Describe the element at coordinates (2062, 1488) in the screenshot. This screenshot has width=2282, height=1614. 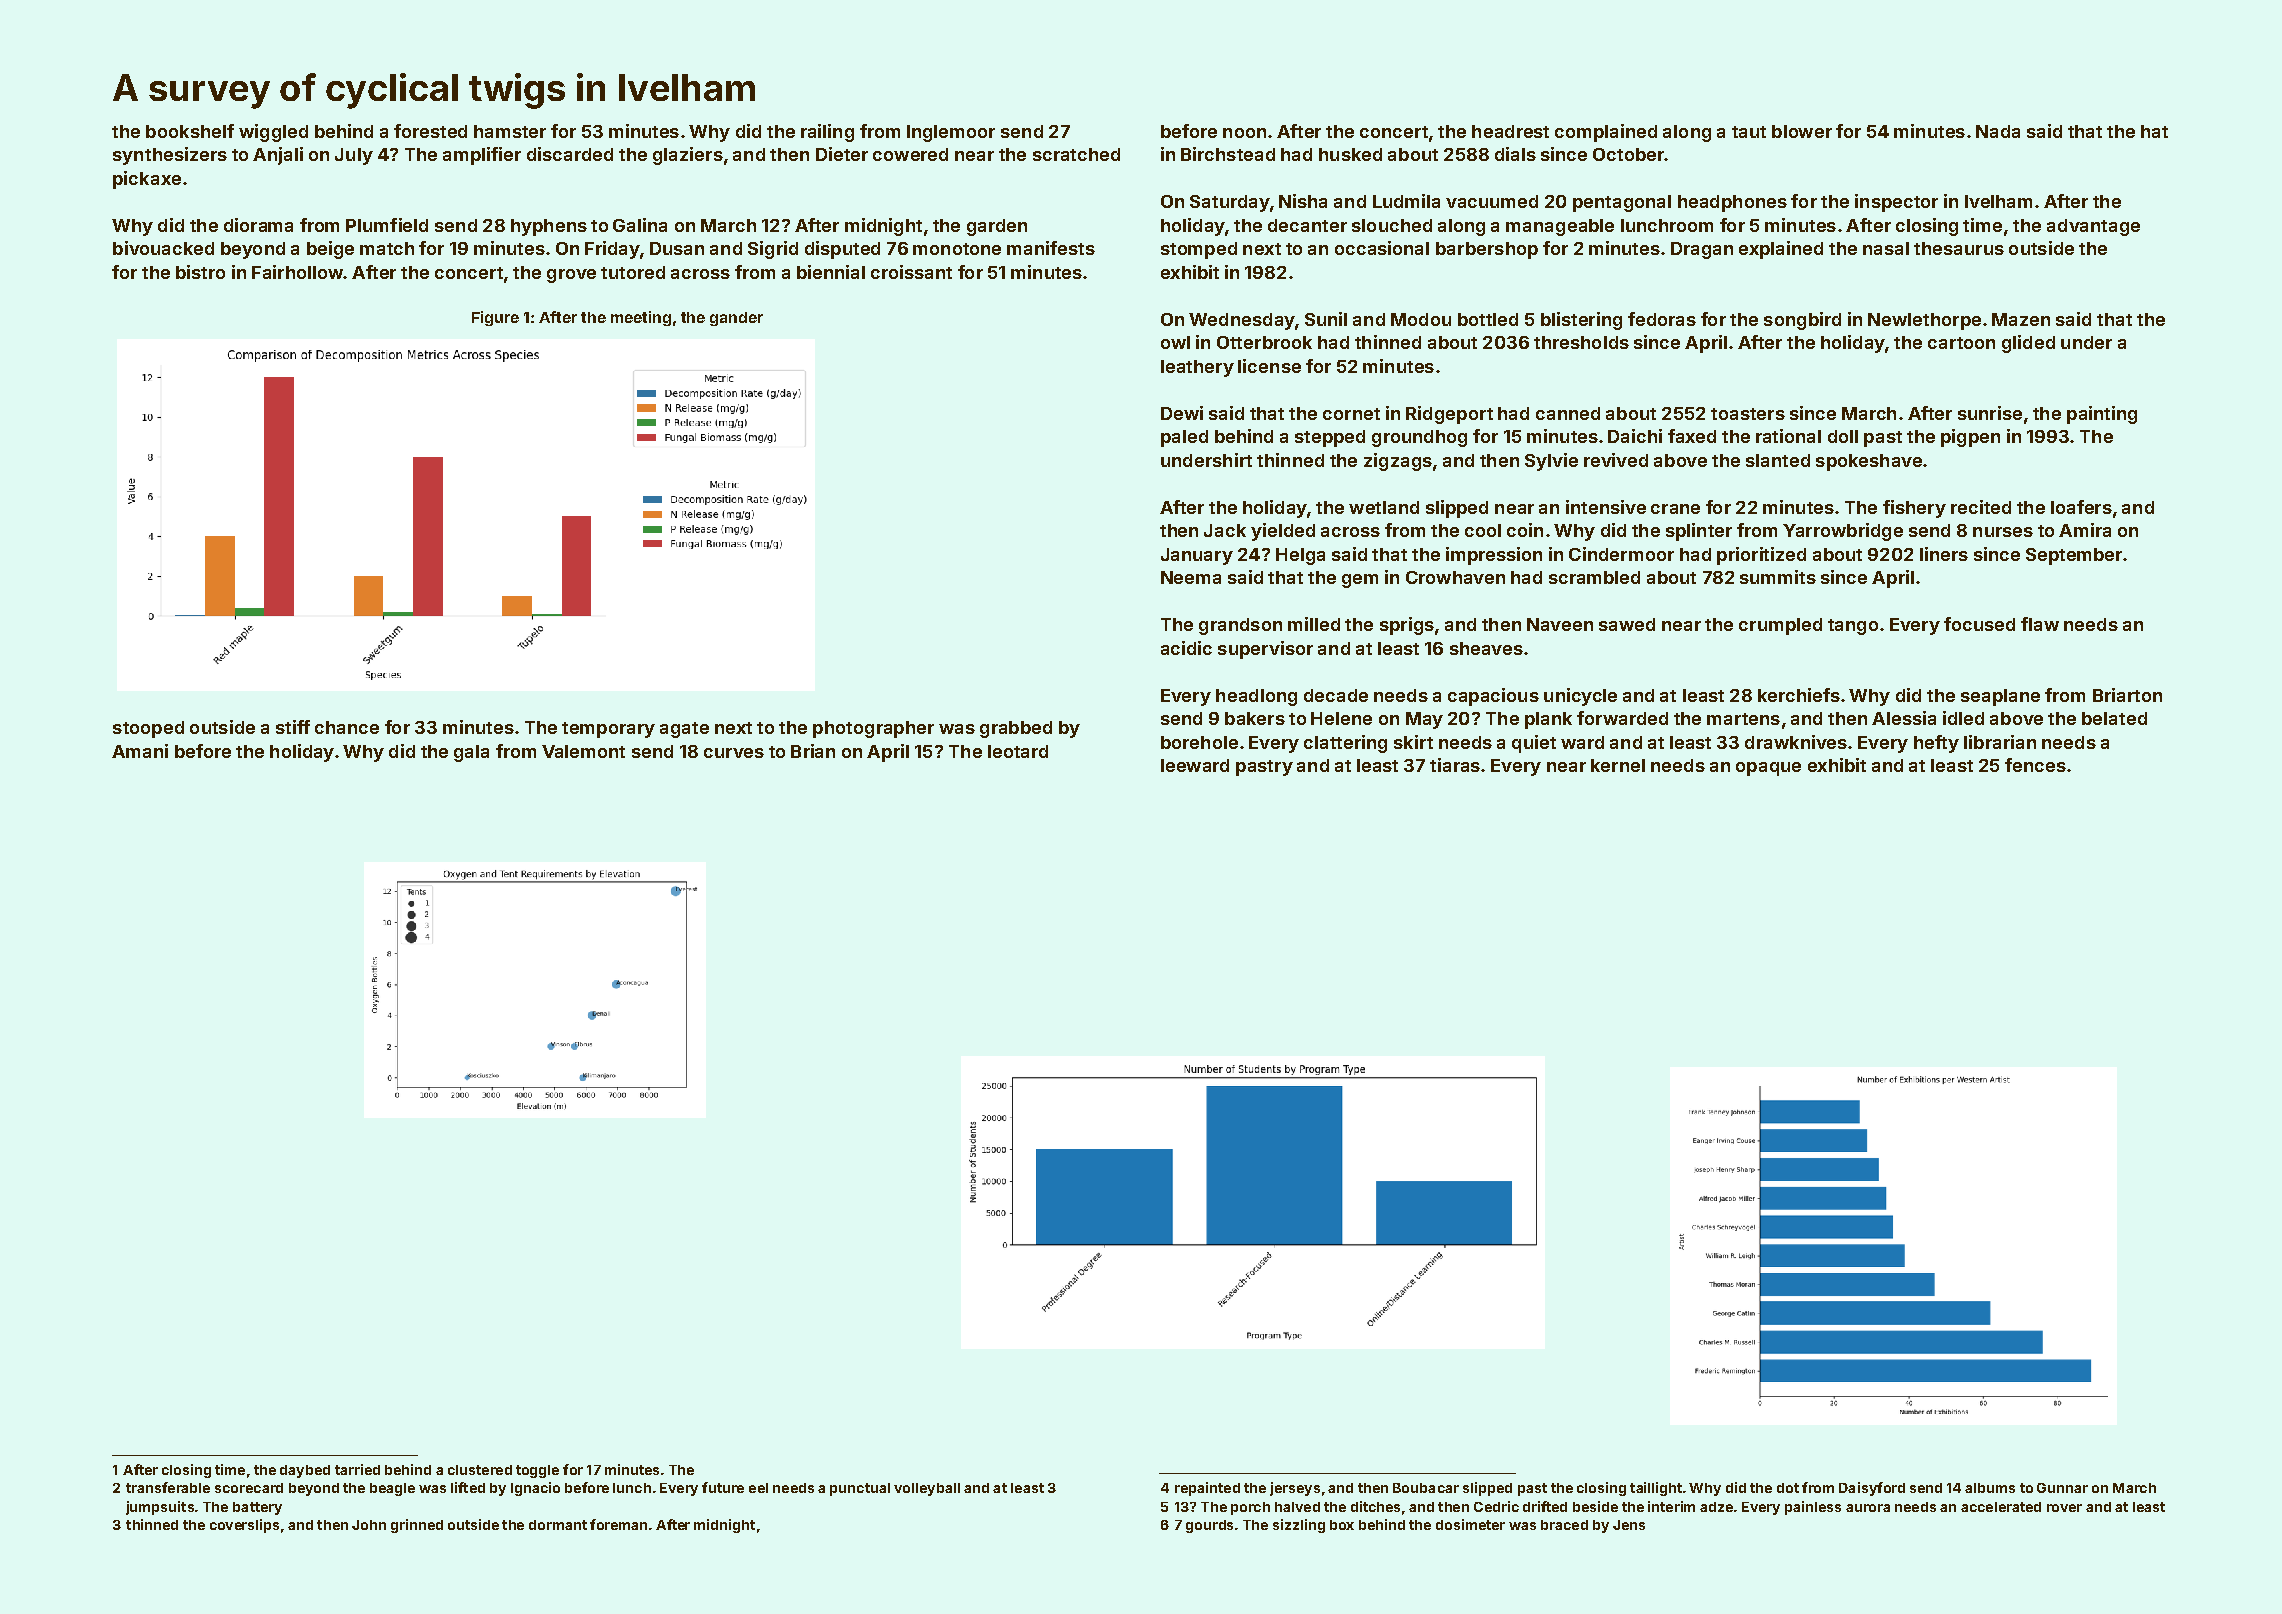
I see `Gunnar` at that location.
